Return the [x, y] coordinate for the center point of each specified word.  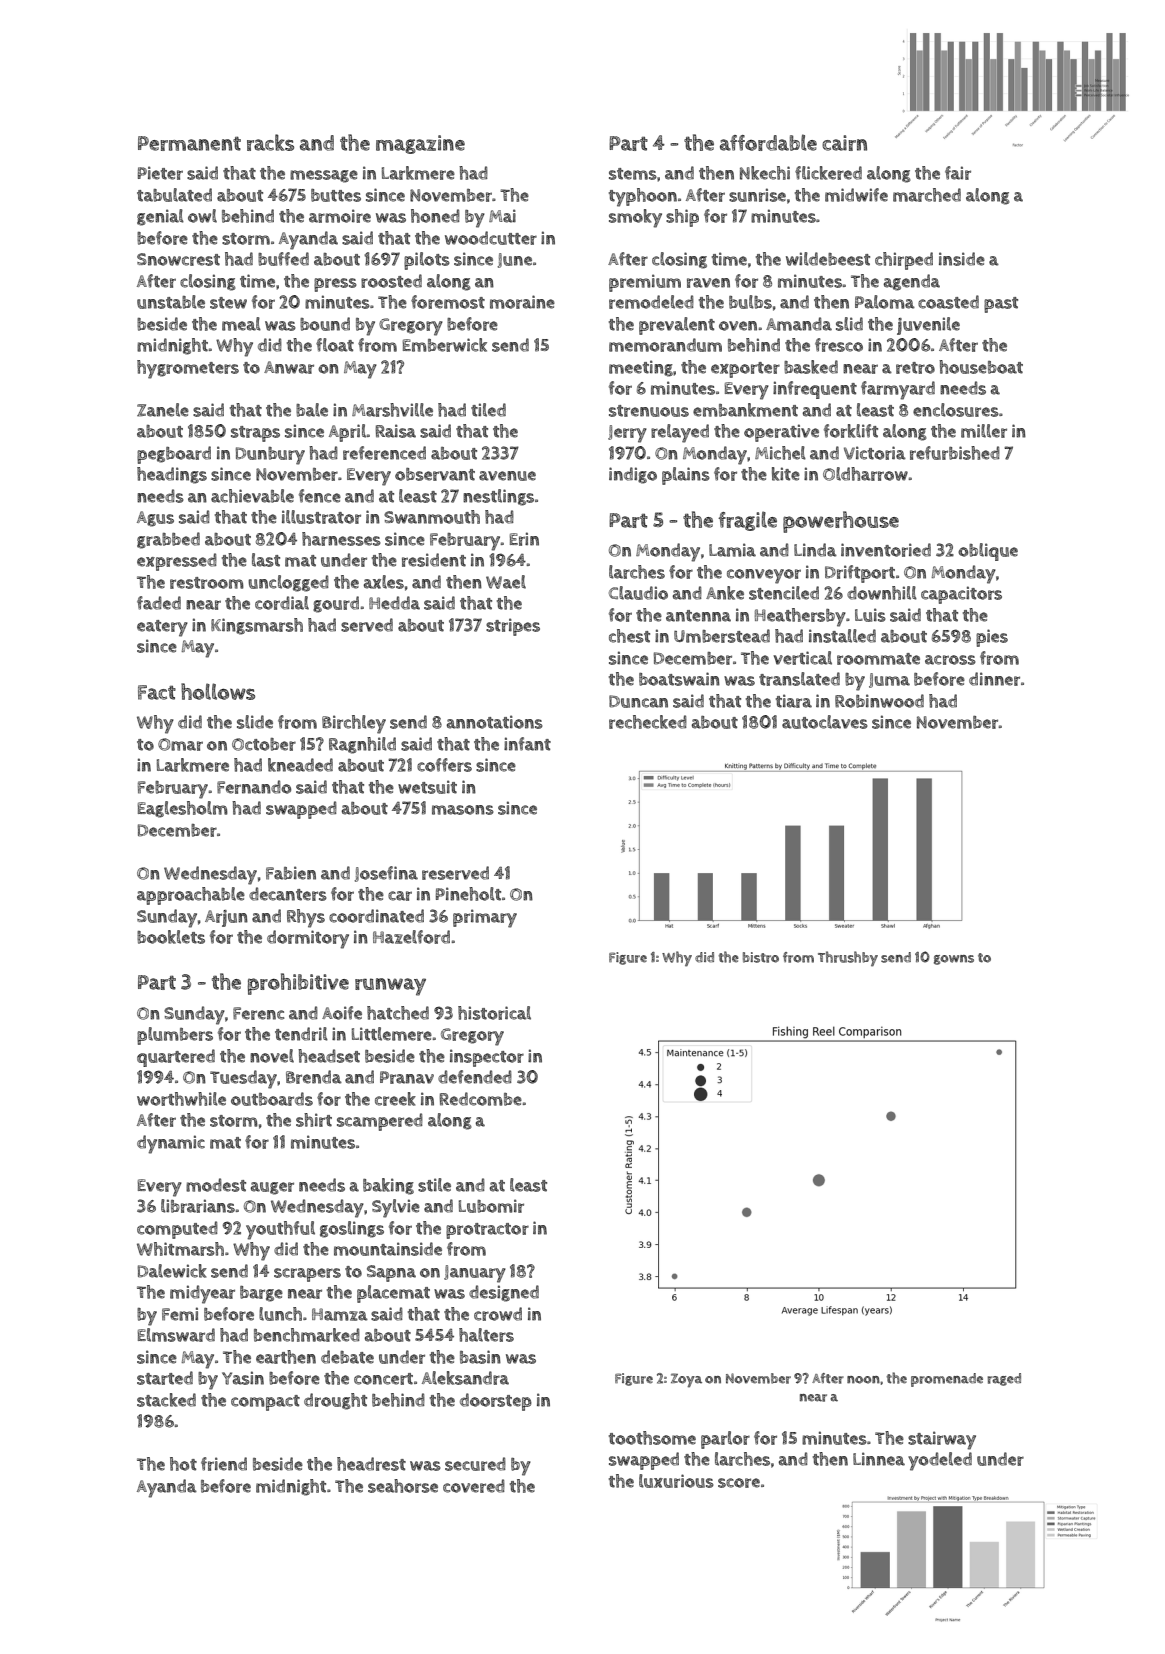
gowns [954, 960]
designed [504, 1293]
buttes [336, 195]
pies [992, 638]
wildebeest [828, 259]
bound [325, 324]
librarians [198, 1206]
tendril [301, 1034]
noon [863, 1380]
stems [633, 174]
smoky [635, 218]
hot [183, 1464]
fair [958, 173]
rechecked [648, 722]
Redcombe [480, 1099]
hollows [218, 691]
